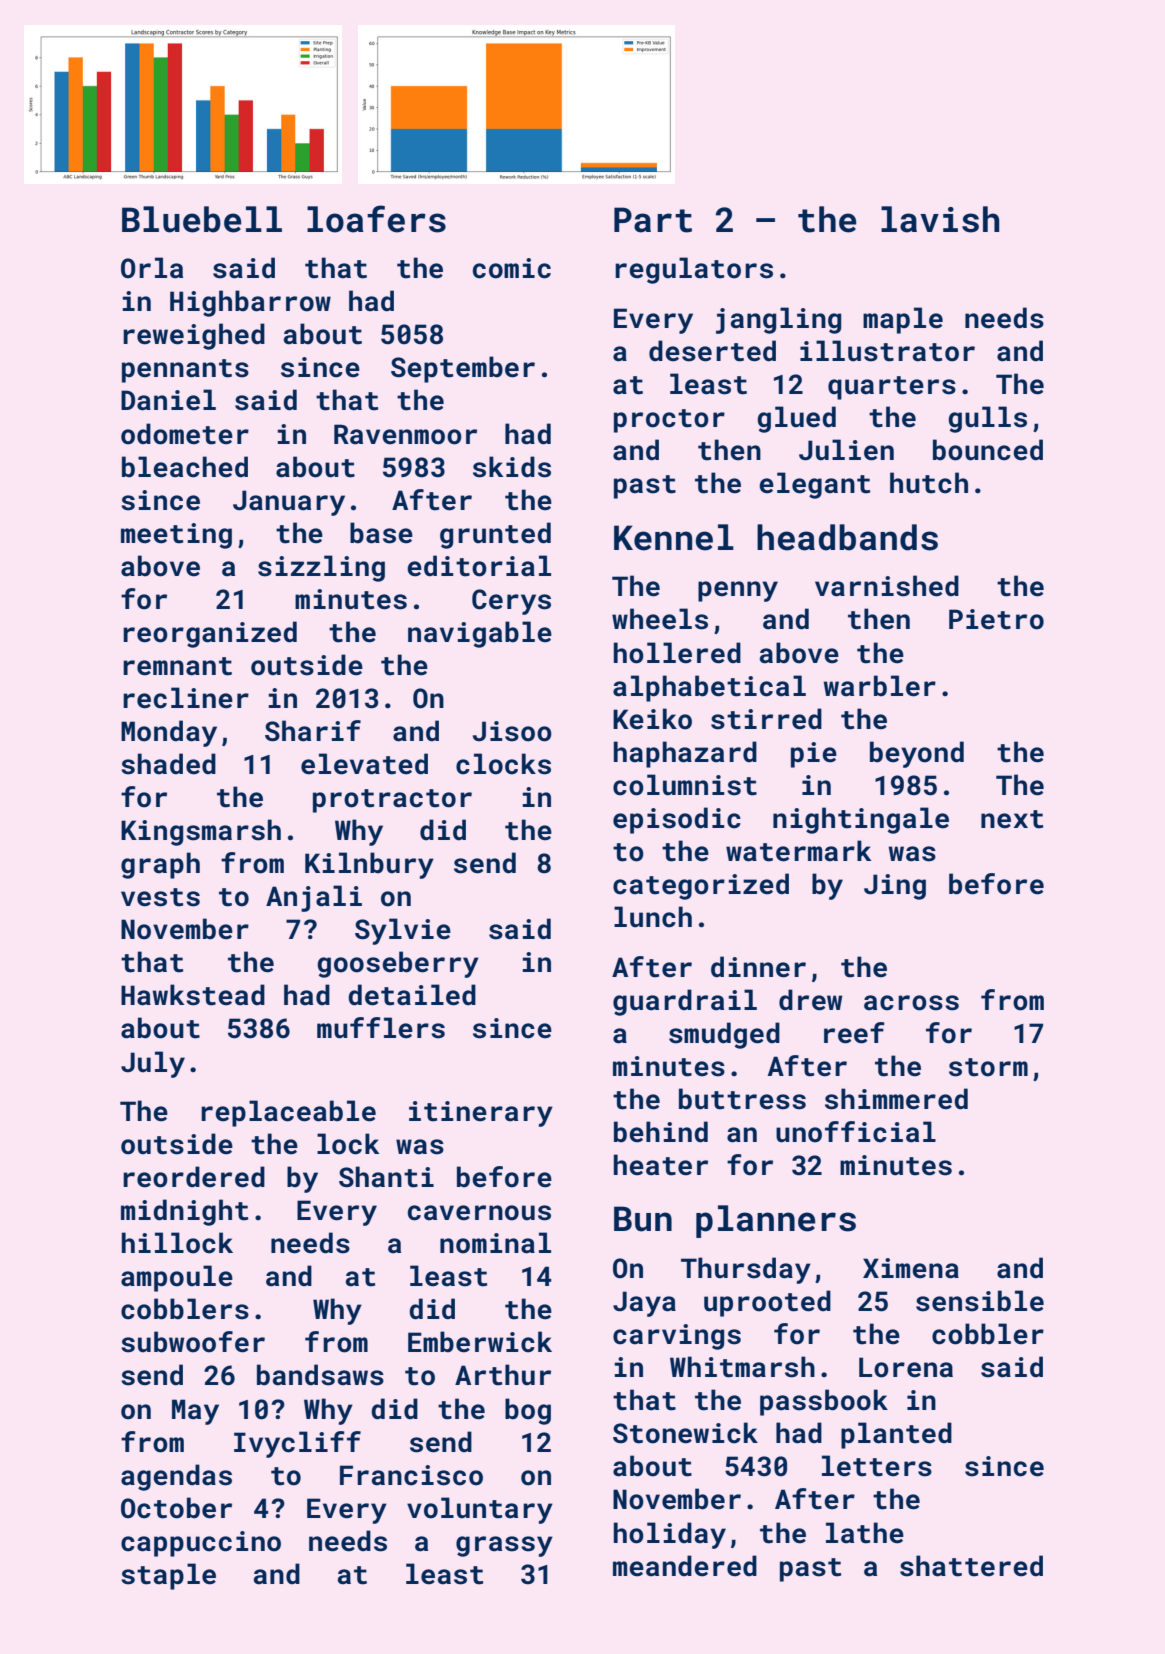 The height and width of the image is (1654, 1165). I want to click on lunch, so click(653, 917).
